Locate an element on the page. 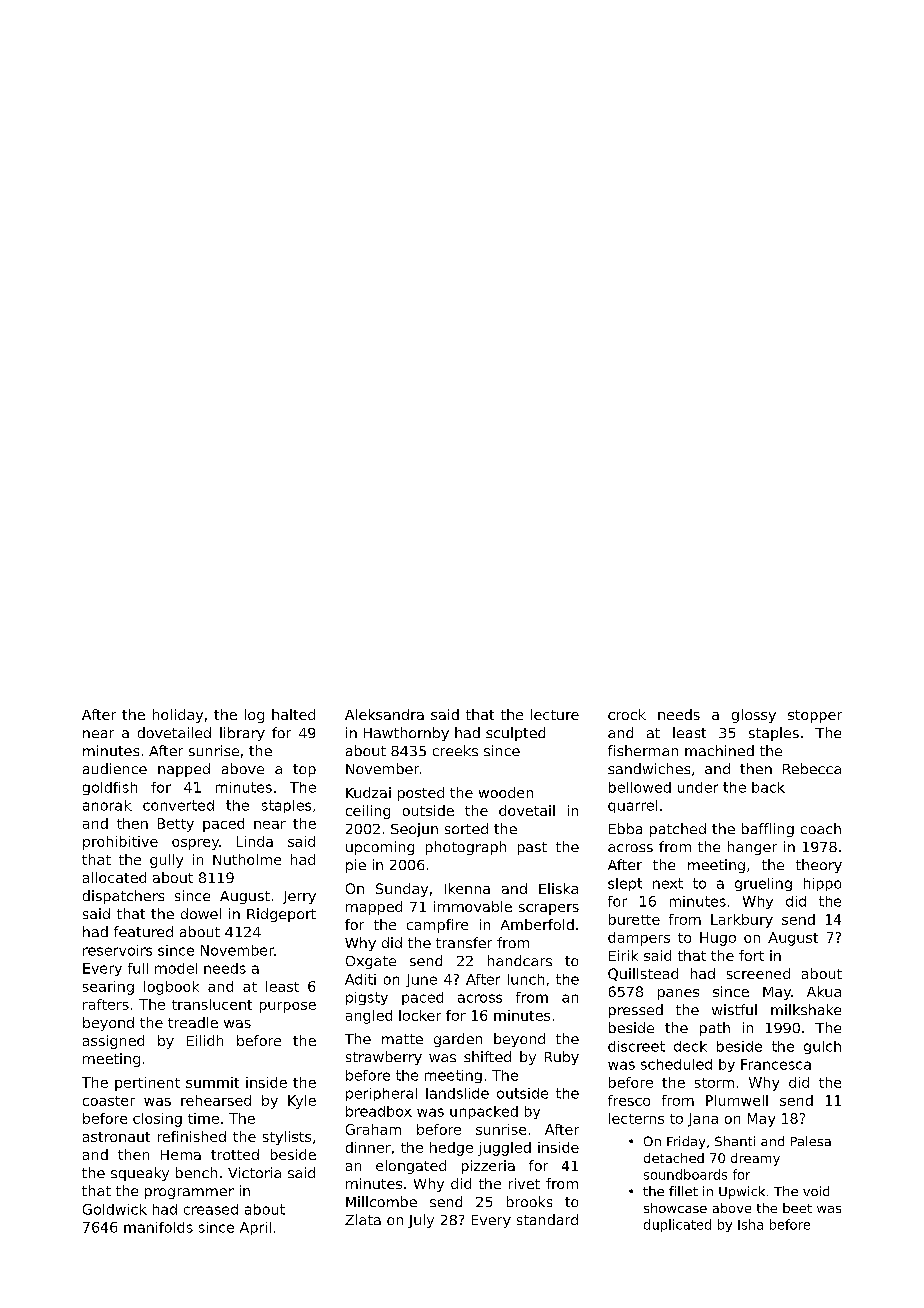  Ridgeport is located at coordinates (281, 915).
